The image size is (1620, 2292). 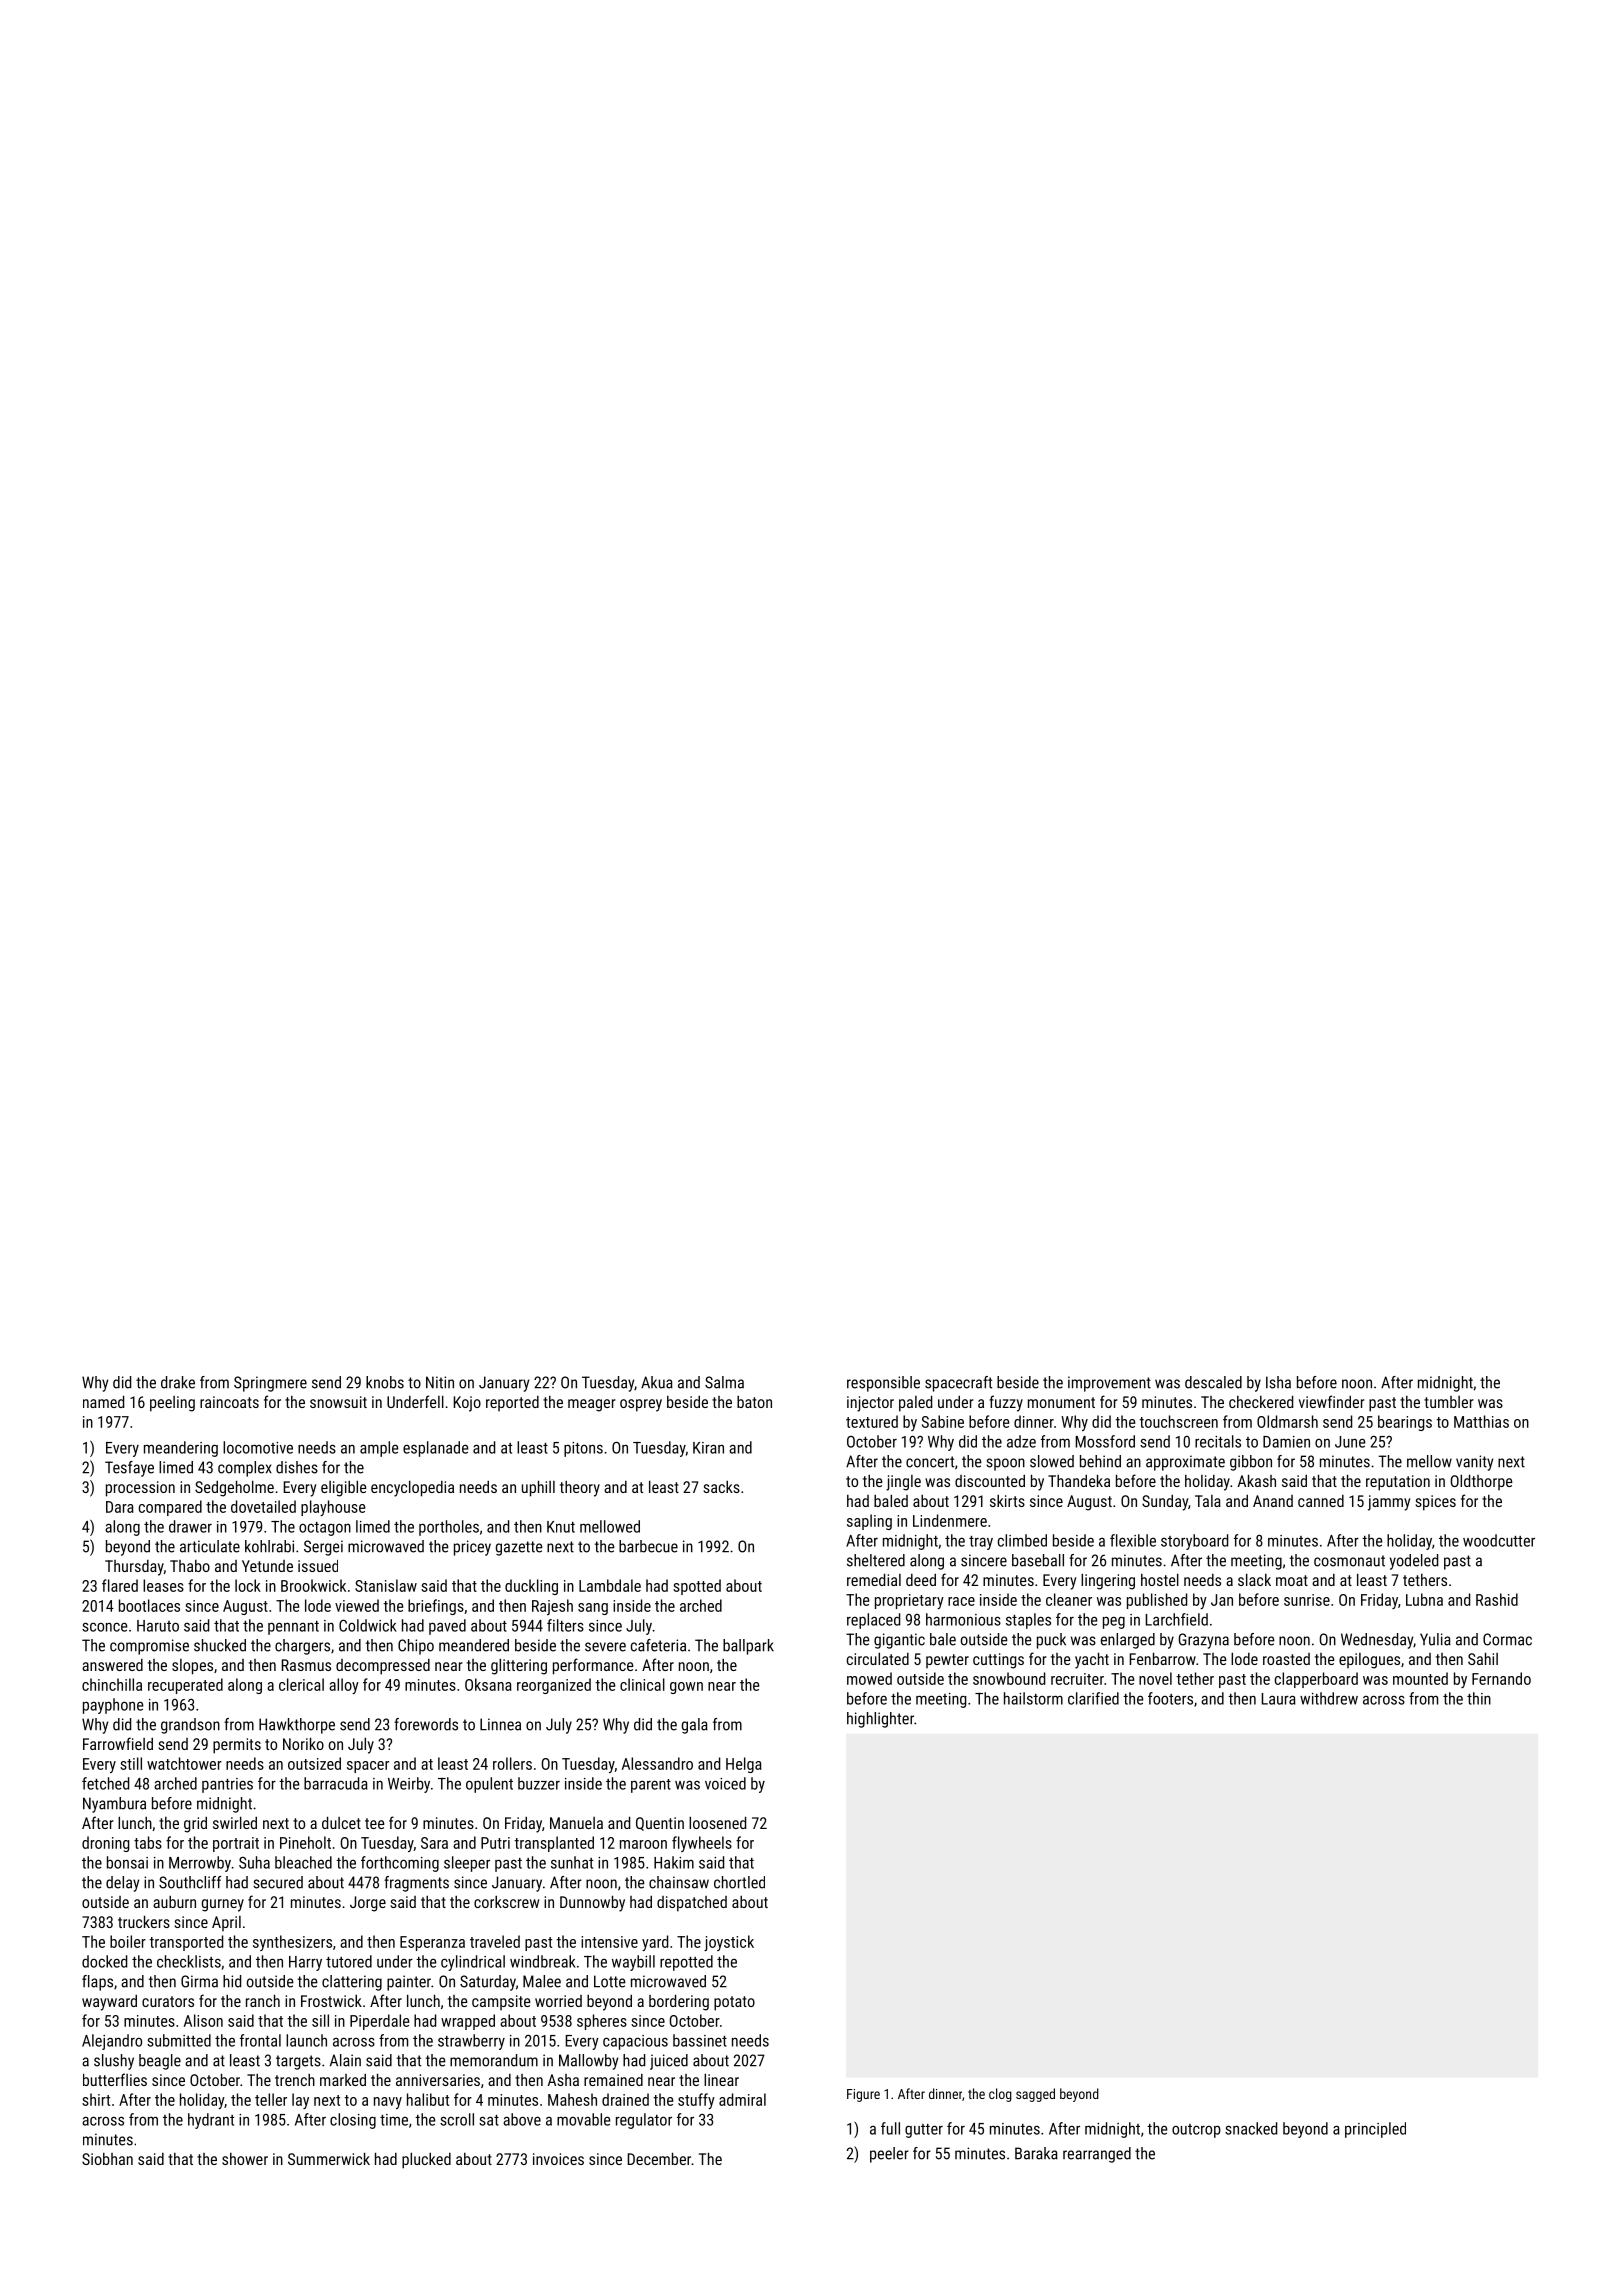 What do you see at coordinates (1035, 2095) in the document?
I see `sagged` at bounding box center [1035, 2095].
